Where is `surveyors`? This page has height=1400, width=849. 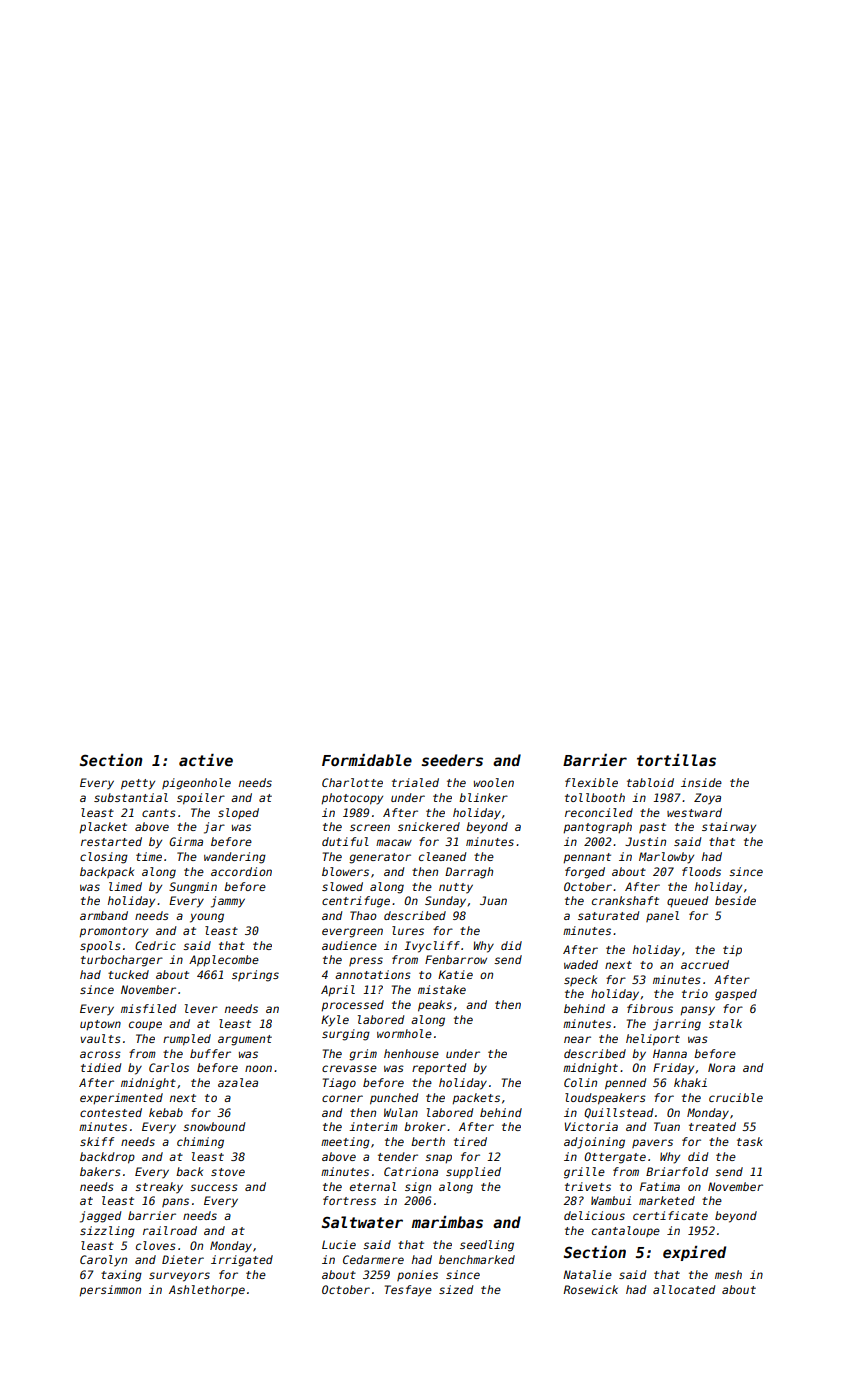
surveyors is located at coordinates (179, 1277).
